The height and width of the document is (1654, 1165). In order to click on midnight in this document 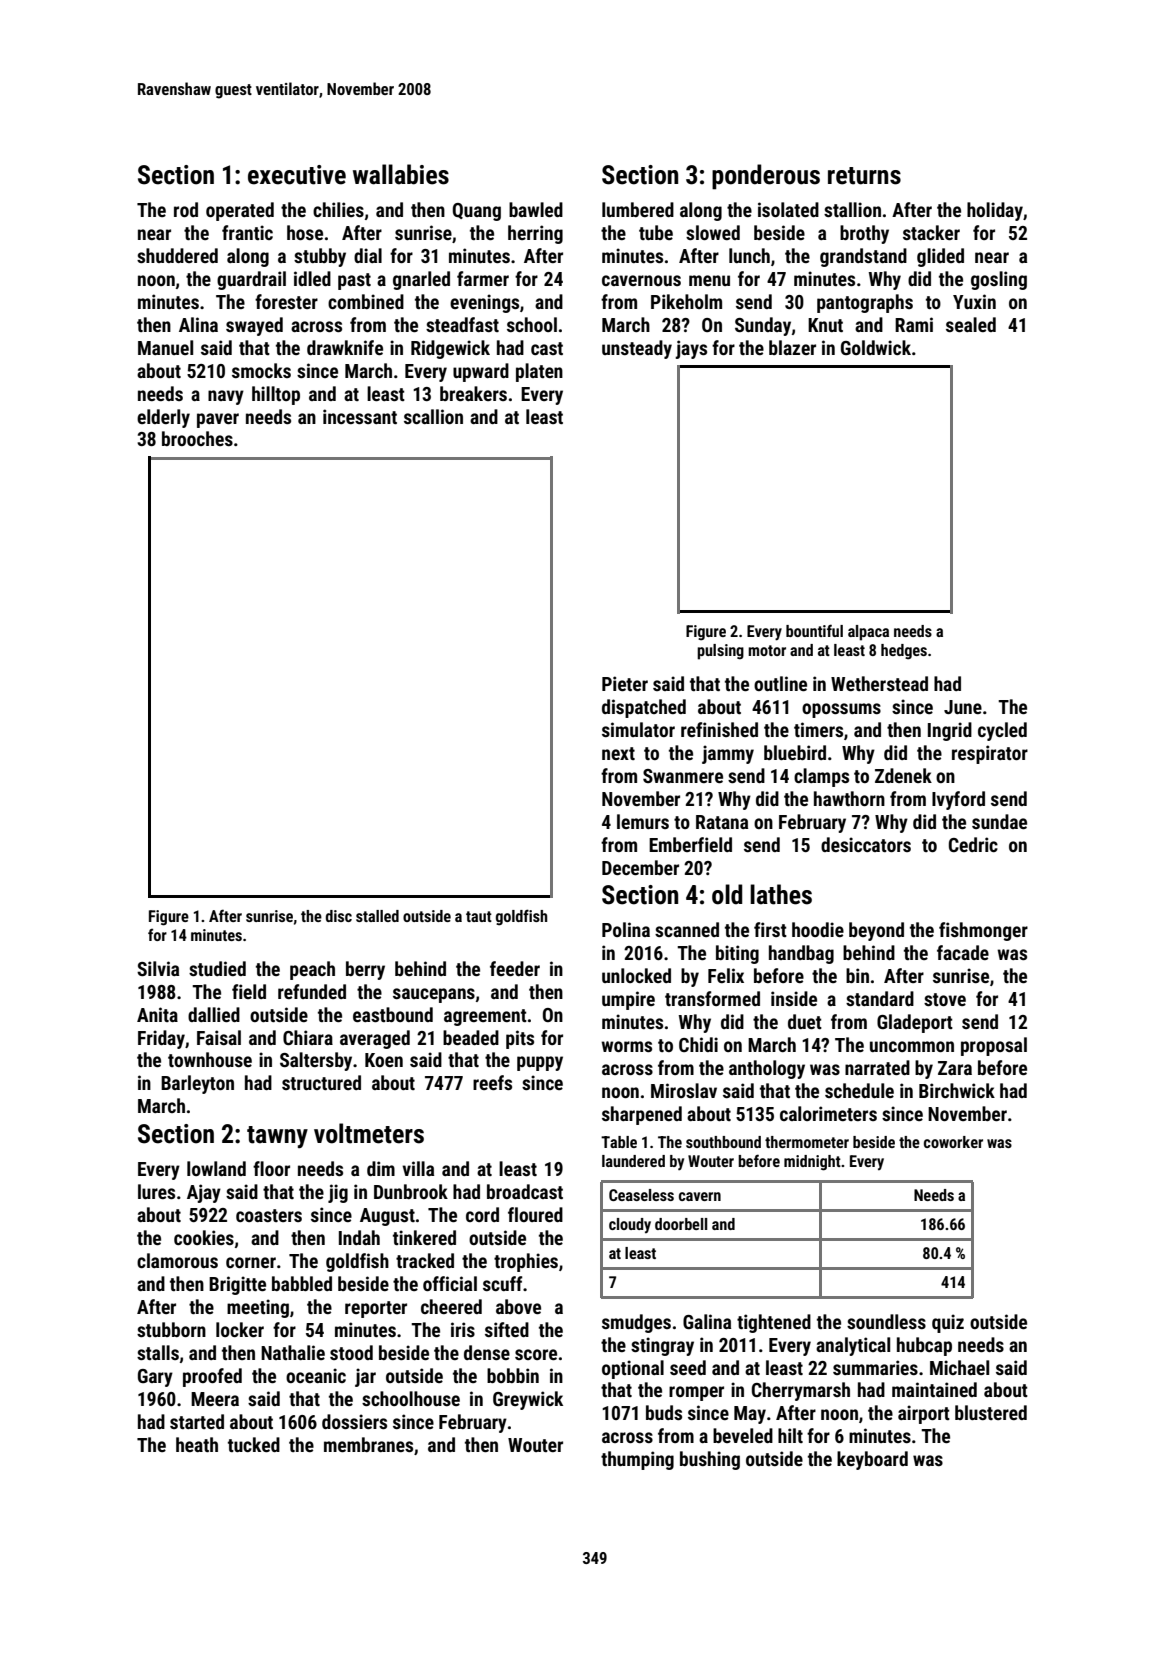, I will do `click(812, 1163)`.
